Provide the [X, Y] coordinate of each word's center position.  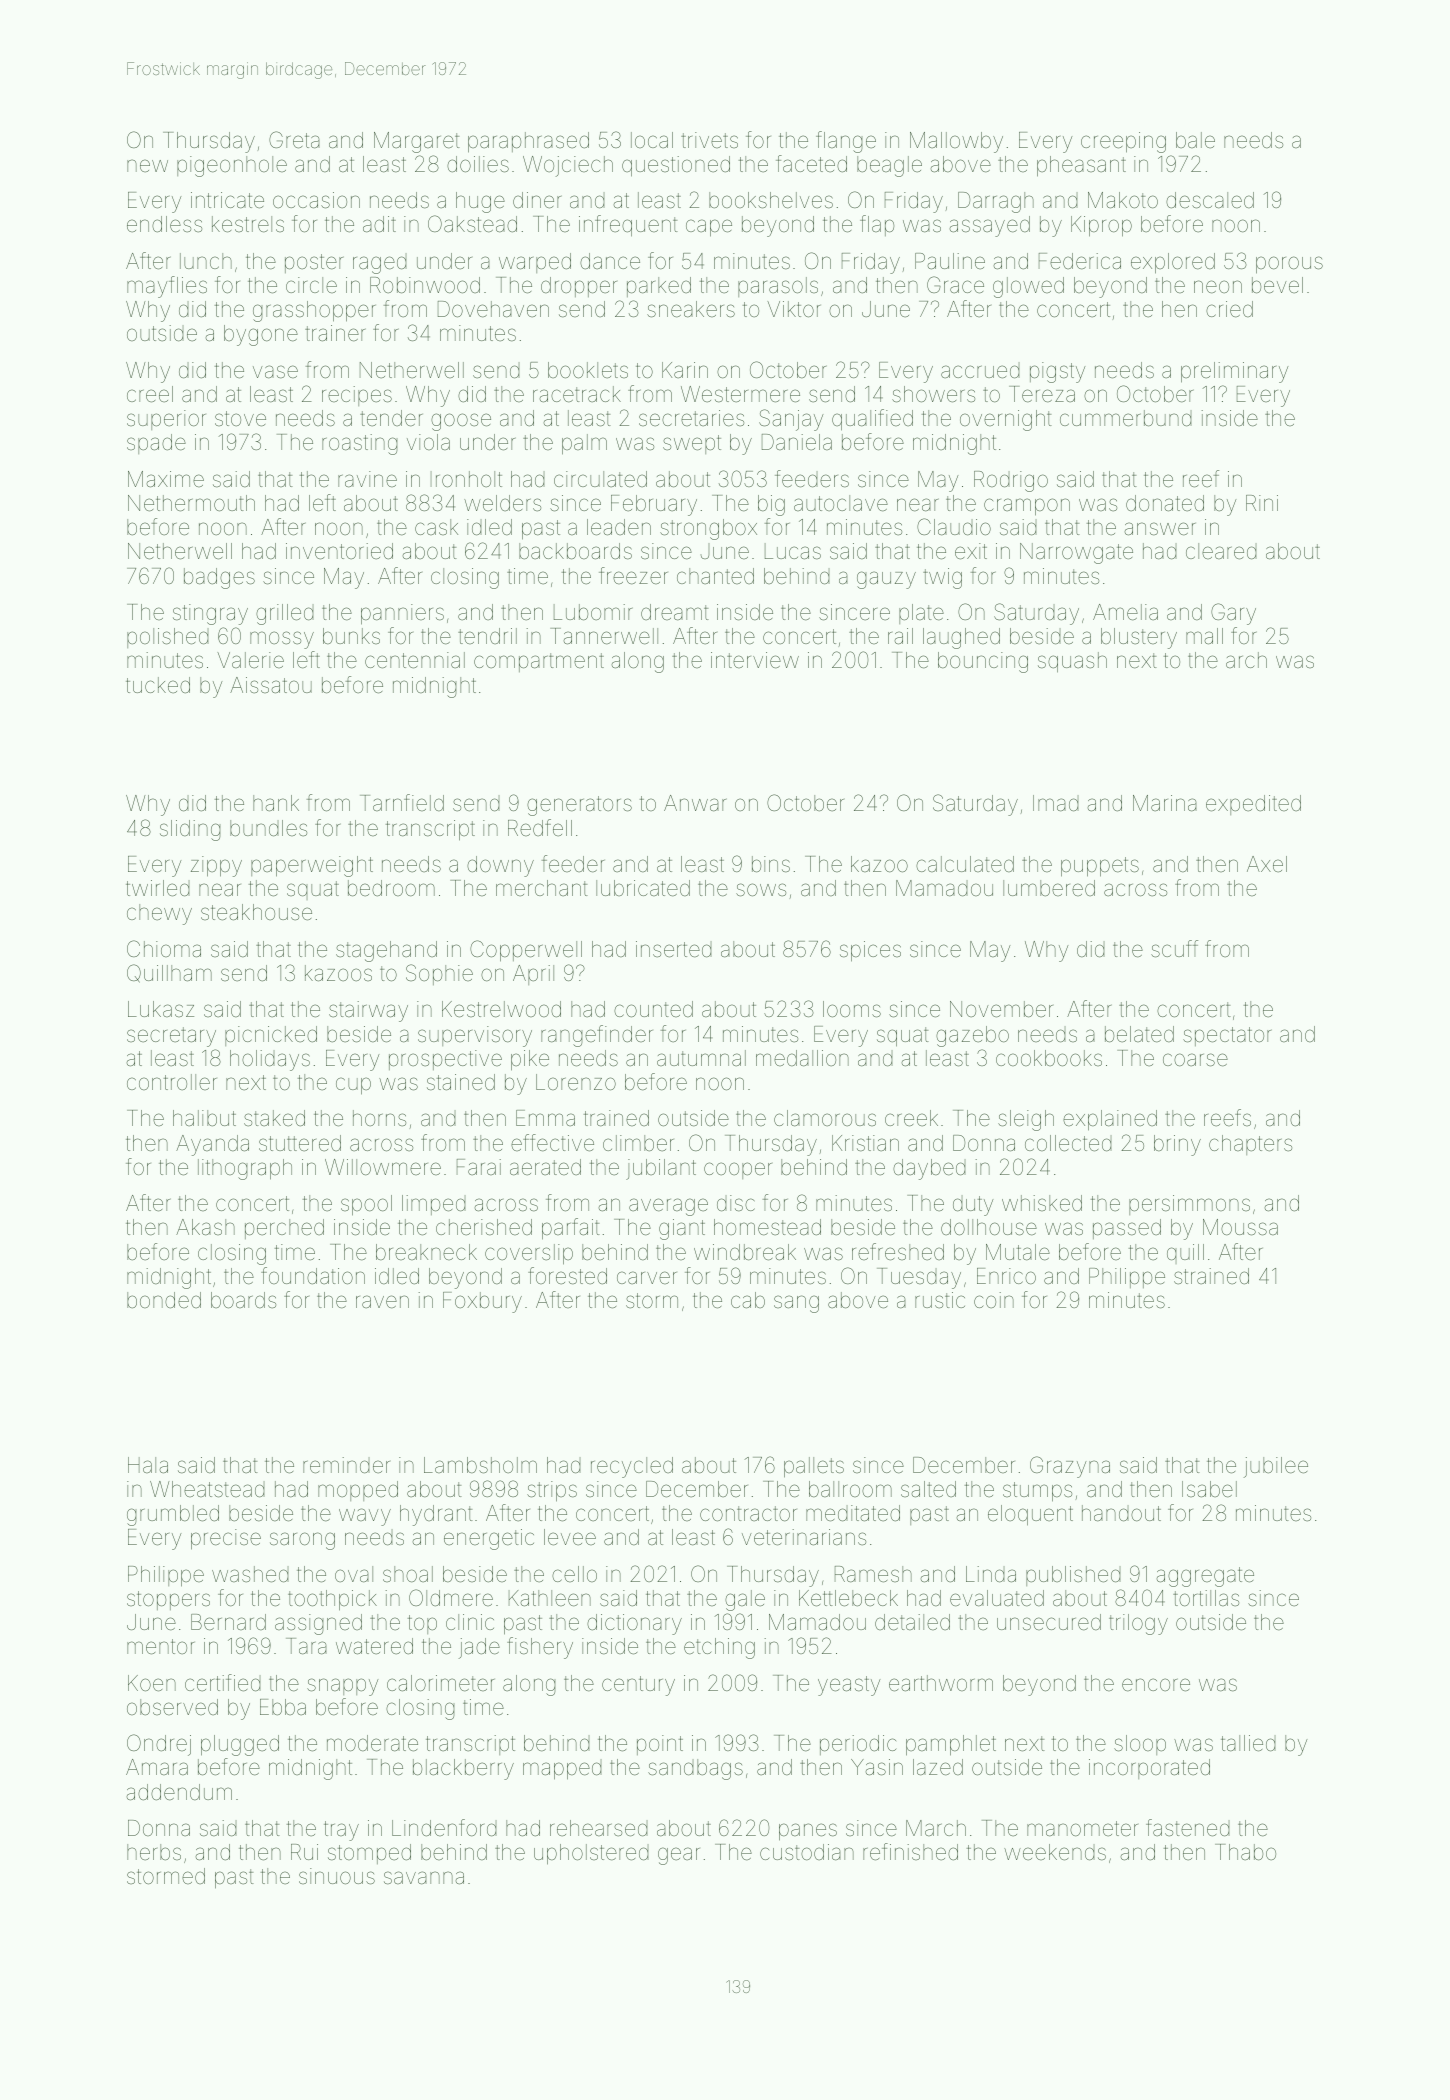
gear [679, 1856]
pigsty [1058, 372]
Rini [1262, 503]
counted [653, 1009]
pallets [814, 1467]
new [147, 166]
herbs [154, 1852]
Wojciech [568, 166]
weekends [1055, 1852]
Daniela [797, 442]
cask [436, 527]
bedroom [391, 888]
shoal [408, 1574]
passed [1127, 1229]
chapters [1250, 1145]
